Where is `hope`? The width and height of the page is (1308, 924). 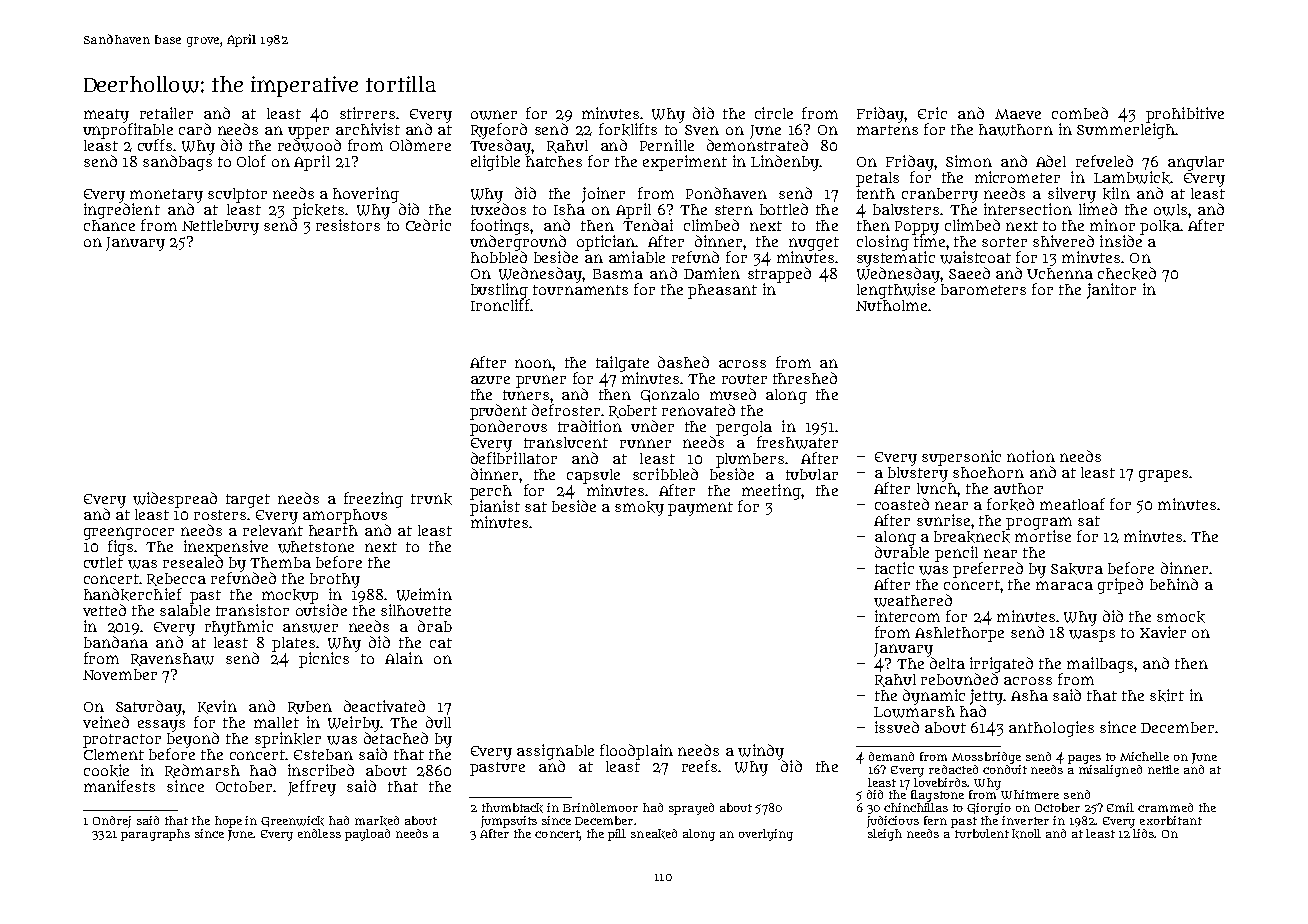
hope is located at coordinates (228, 822).
